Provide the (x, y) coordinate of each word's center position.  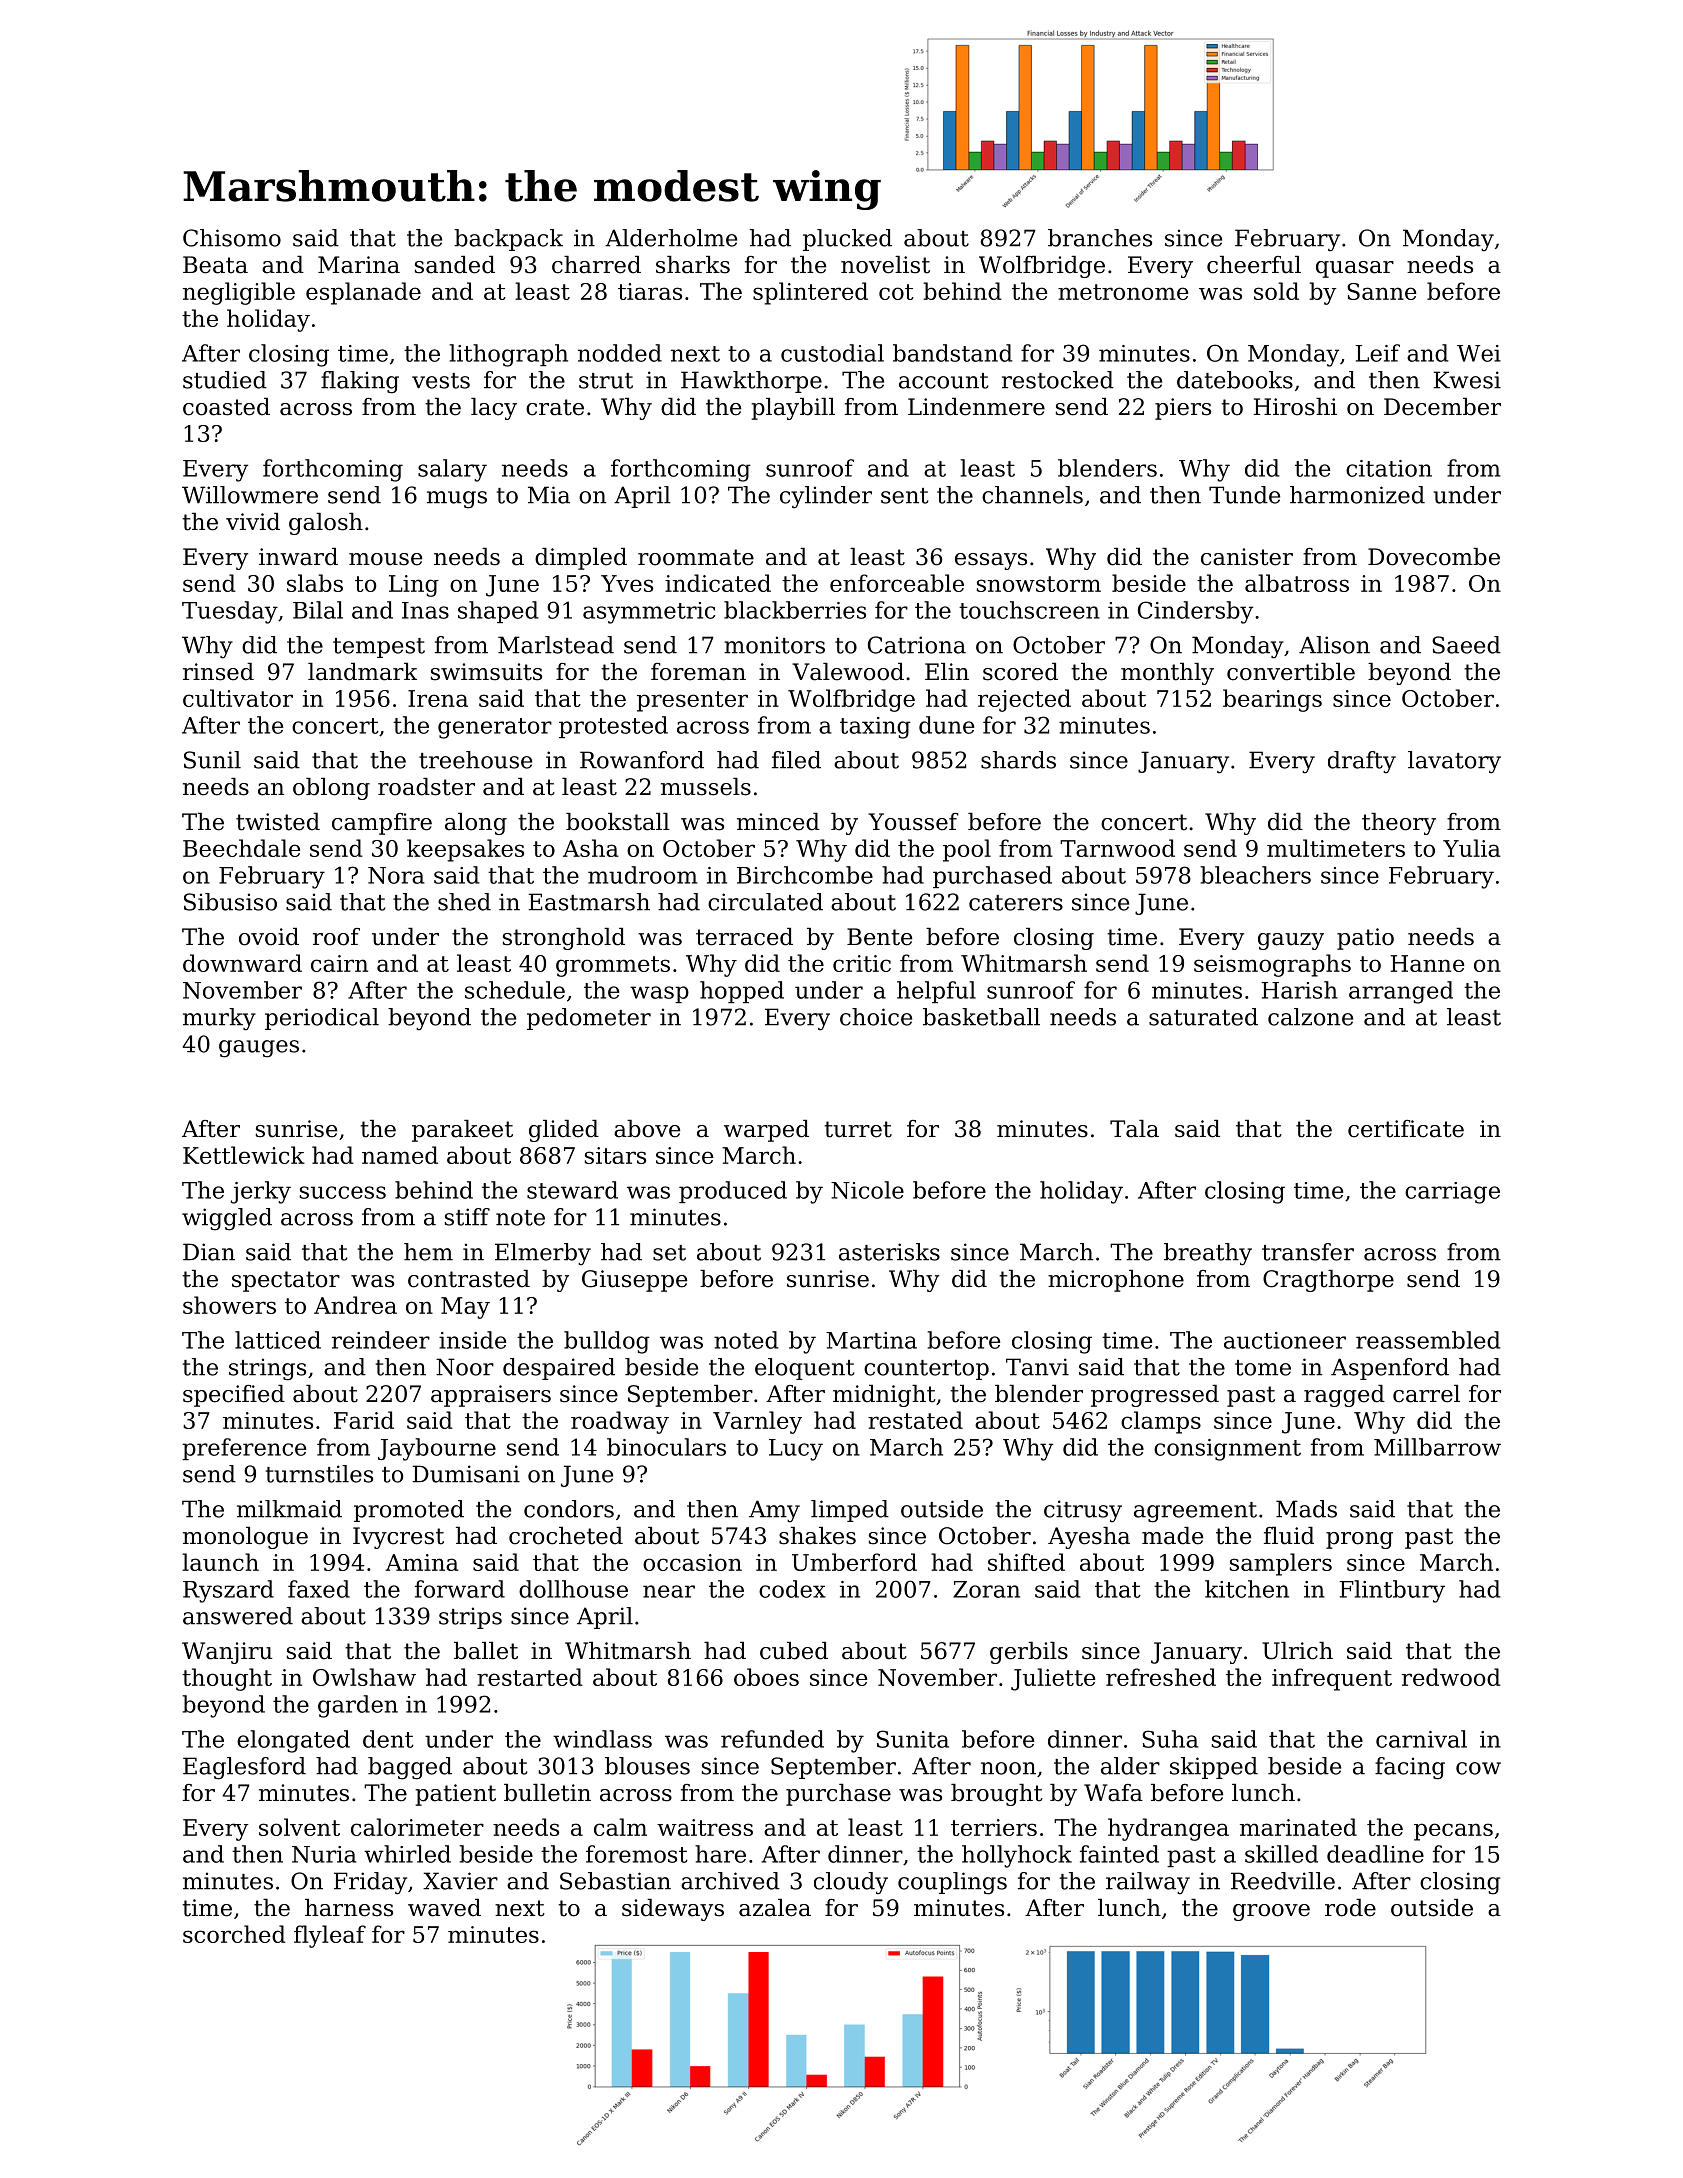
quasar (1355, 269)
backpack (508, 240)
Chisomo (232, 238)
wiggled (227, 1219)
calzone (1310, 1017)
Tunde (1244, 495)
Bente (879, 937)
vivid (253, 522)
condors (569, 1509)
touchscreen (1029, 610)
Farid (364, 1420)
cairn (339, 963)
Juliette (1053, 1679)
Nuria (324, 1854)
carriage (1452, 1193)
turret (858, 1129)
